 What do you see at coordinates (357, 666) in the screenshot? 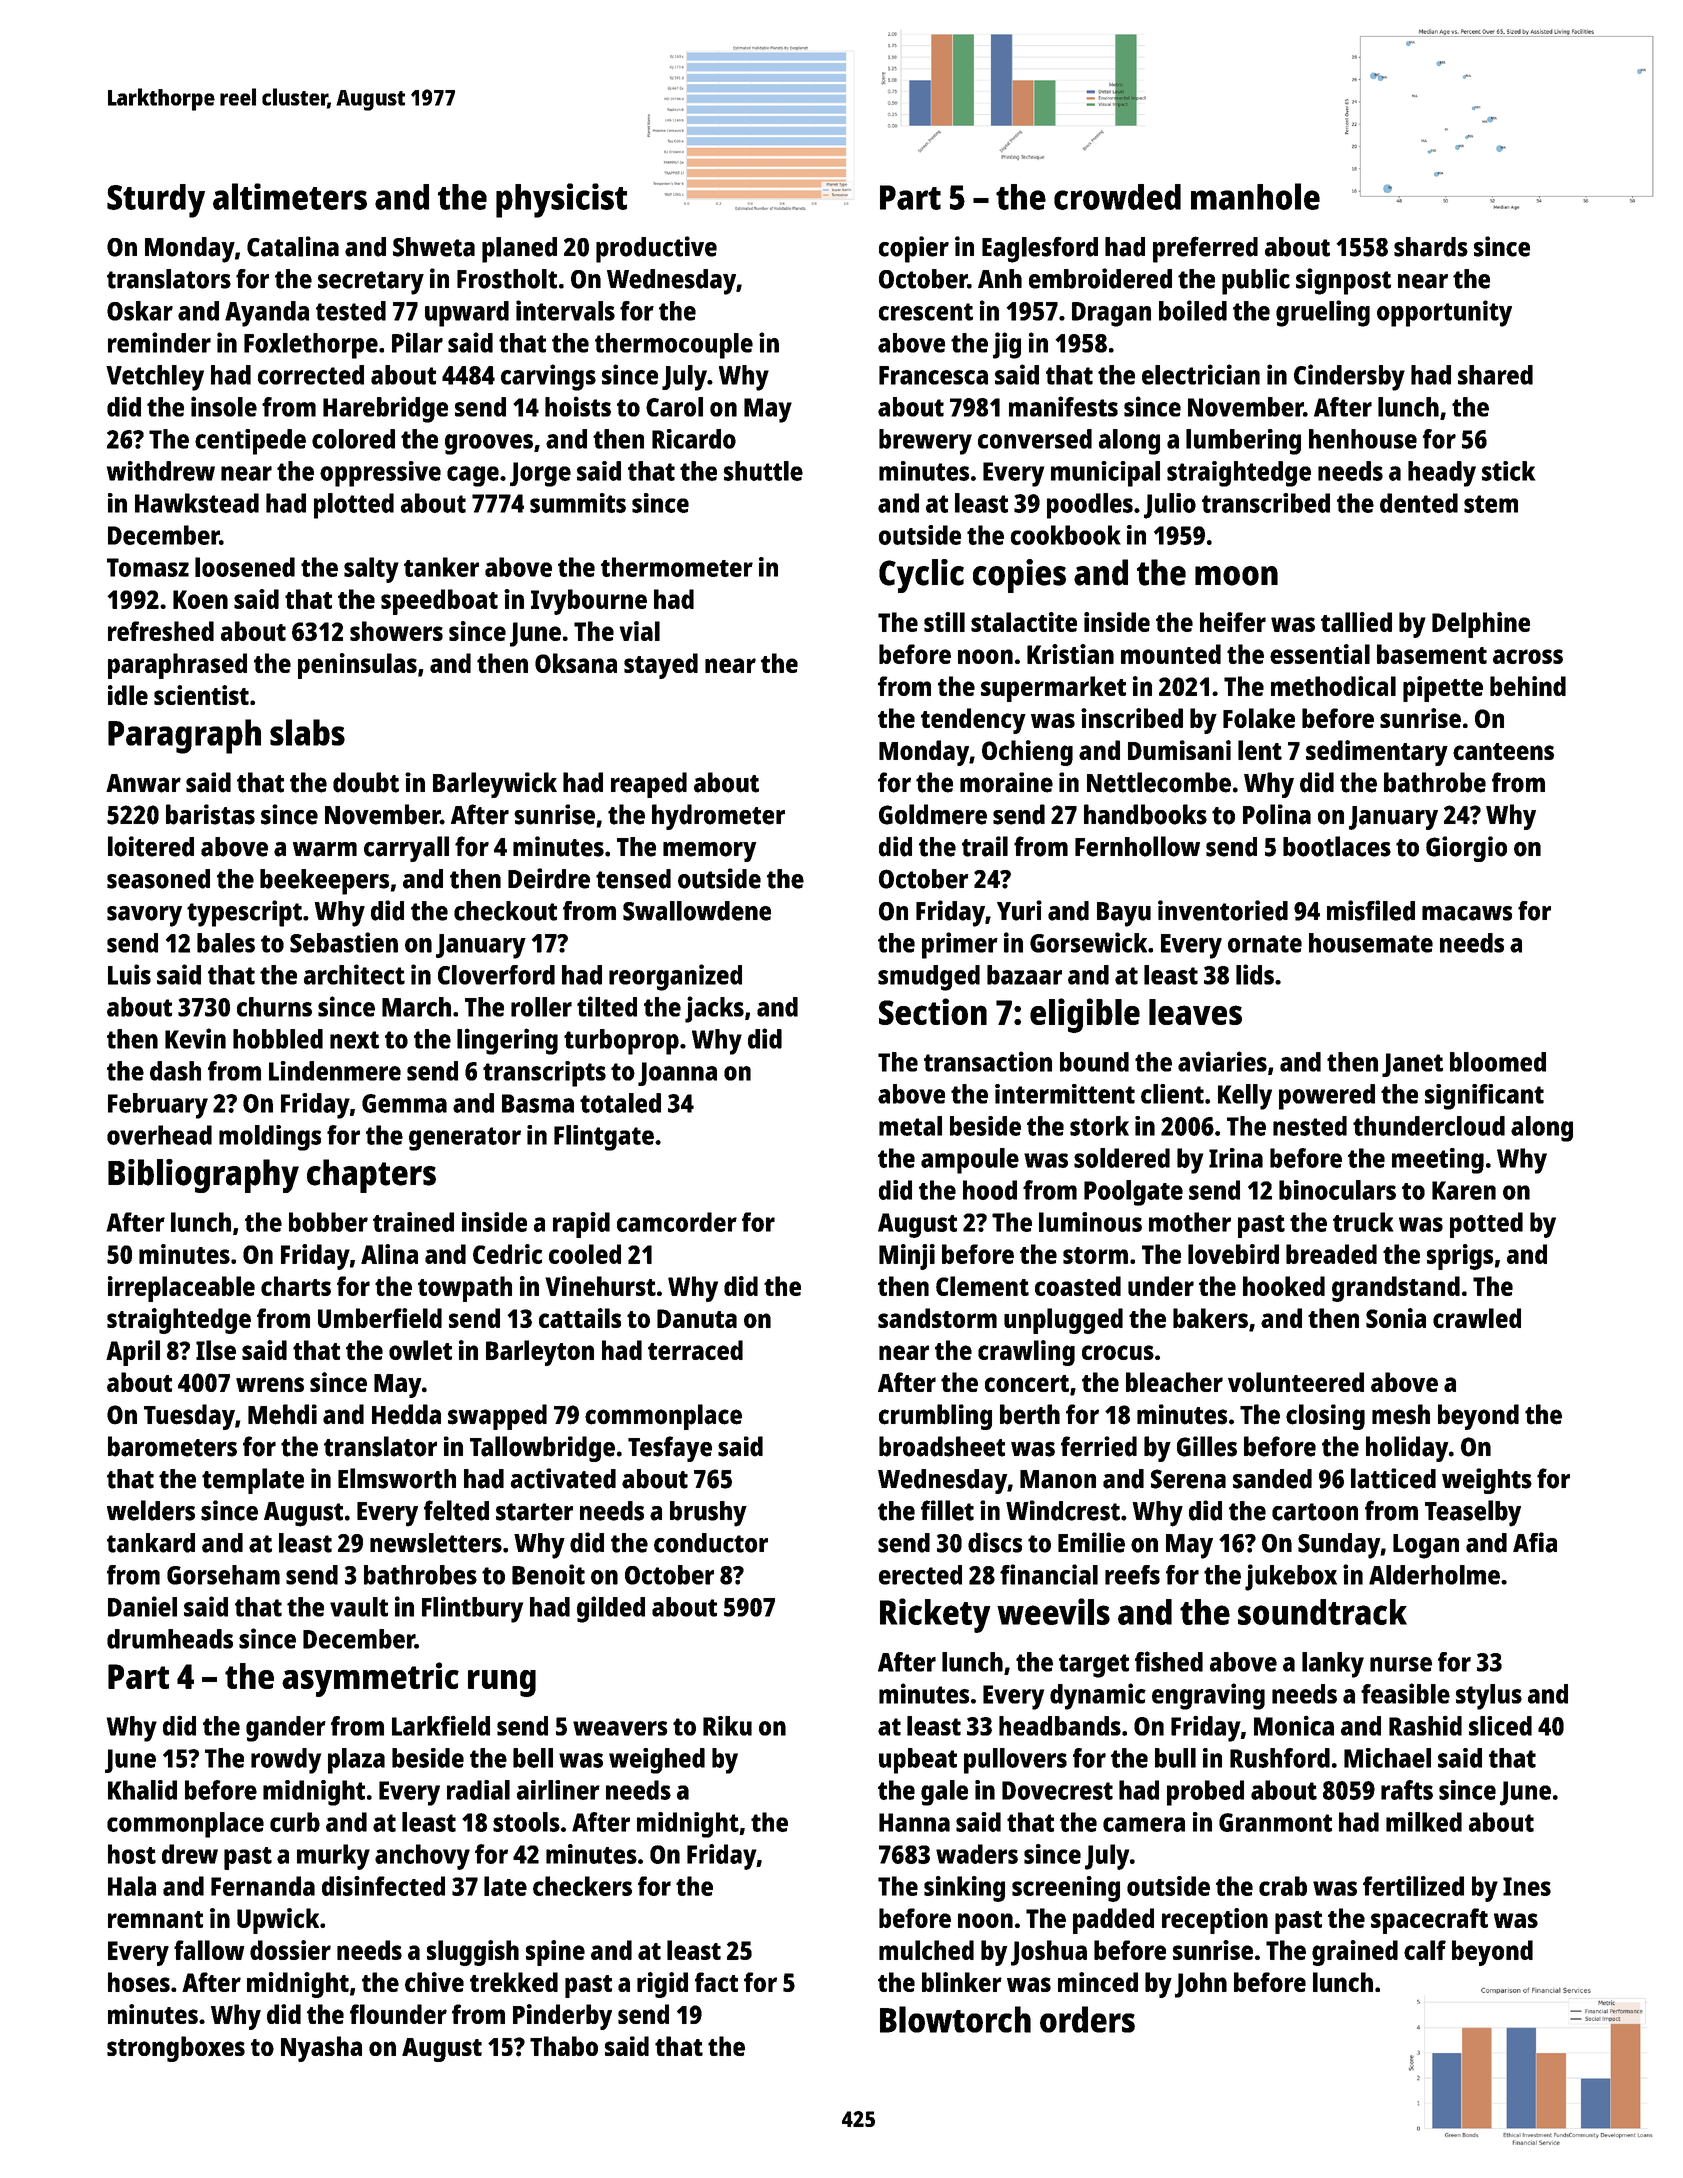
I see `peninsulas` at bounding box center [357, 666].
